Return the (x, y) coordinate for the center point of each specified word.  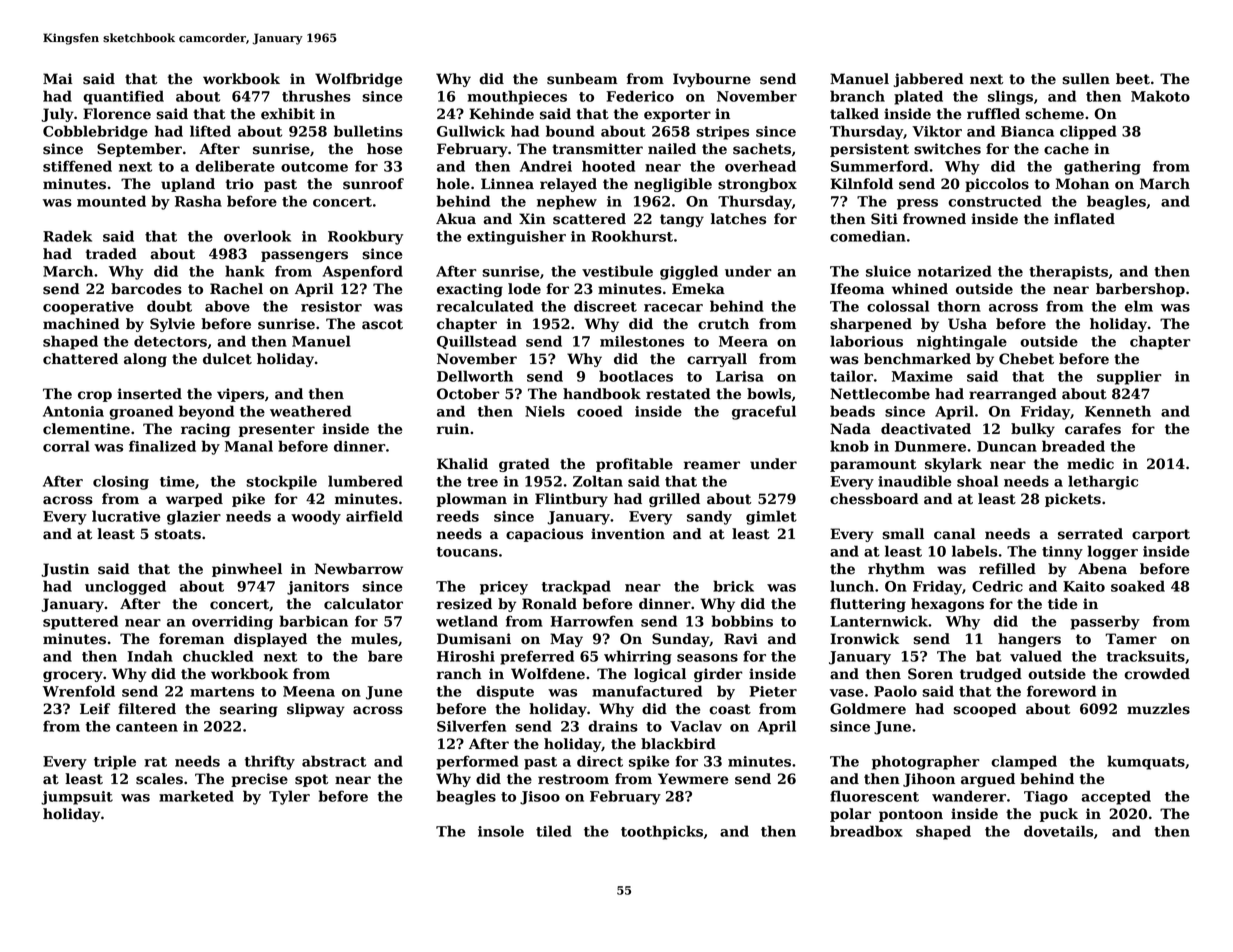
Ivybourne (712, 80)
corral (66, 446)
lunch (852, 586)
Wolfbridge (358, 80)
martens (222, 692)
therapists (1068, 272)
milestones (642, 341)
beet (1133, 79)
